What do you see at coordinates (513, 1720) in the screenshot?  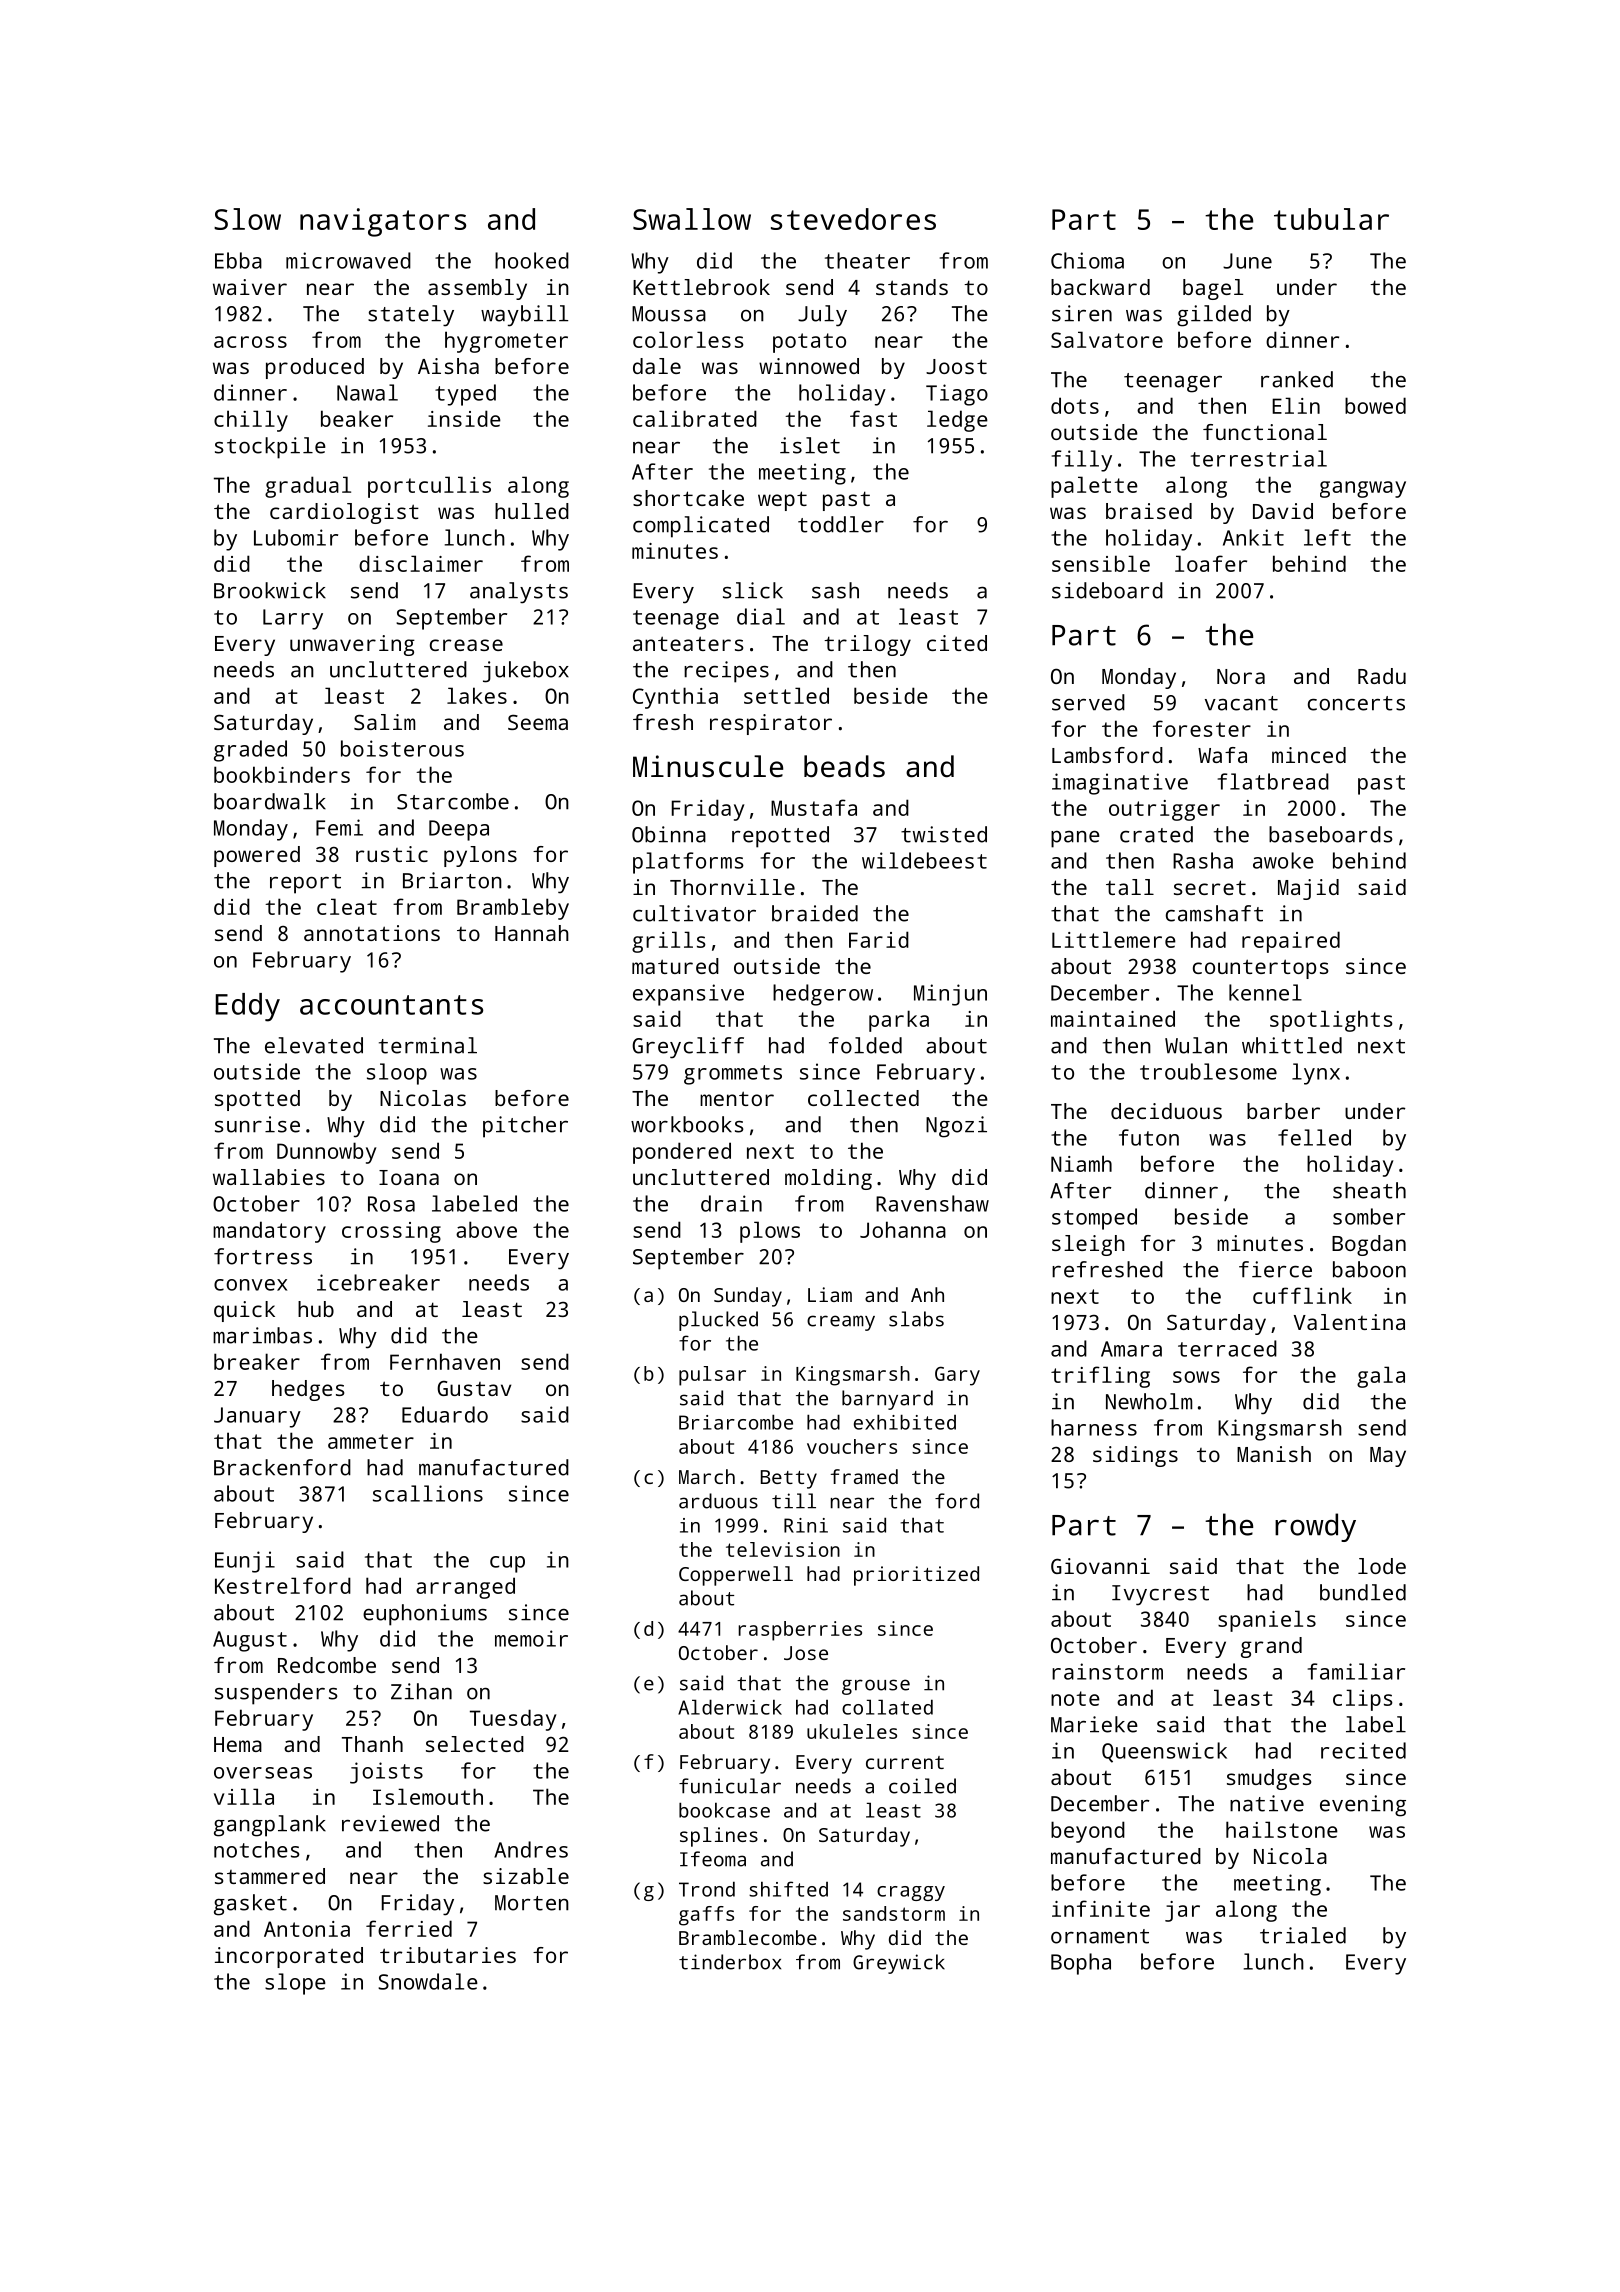 I see `Tuesday` at bounding box center [513, 1720].
